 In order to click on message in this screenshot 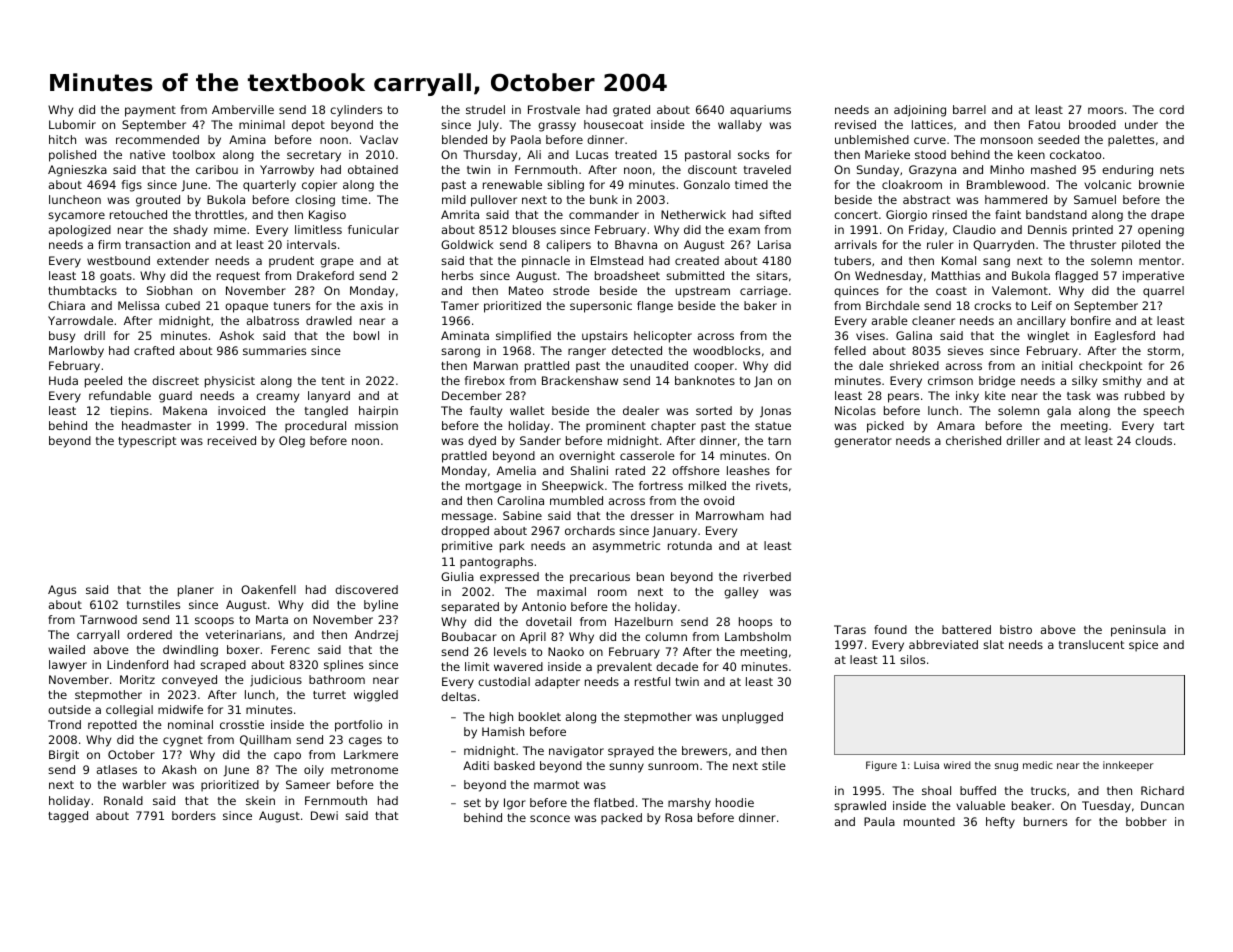, I will do `click(467, 518)`.
